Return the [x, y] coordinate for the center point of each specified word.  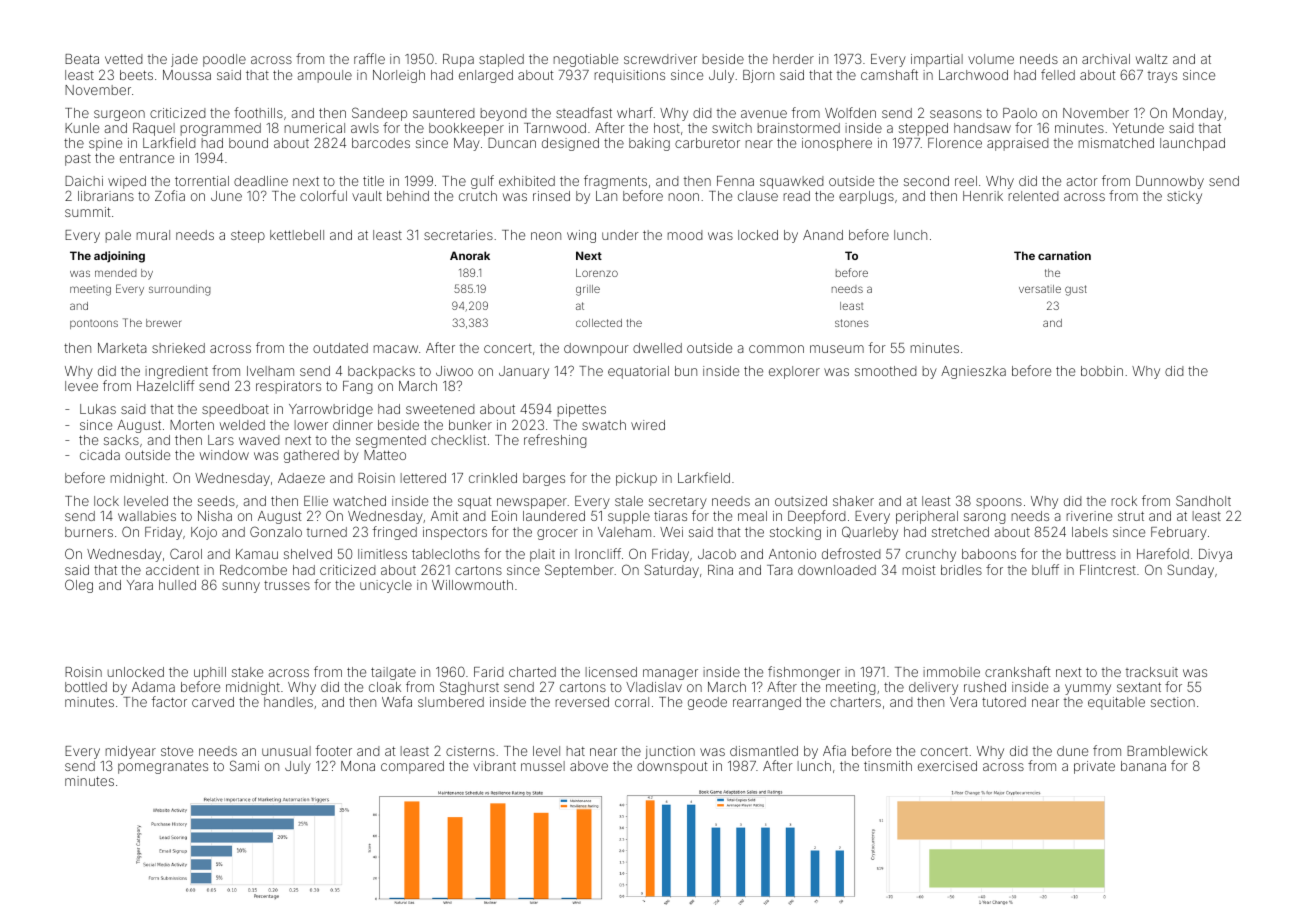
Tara [780, 570]
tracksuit [1152, 672]
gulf [482, 182]
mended [116, 273]
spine [105, 144]
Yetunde [1138, 128]
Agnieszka [973, 372]
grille [588, 290]
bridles [961, 570]
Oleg [79, 586]
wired [648, 425]
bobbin [1102, 371]
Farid [489, 672]
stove [177, 751]
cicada [100, 455]
